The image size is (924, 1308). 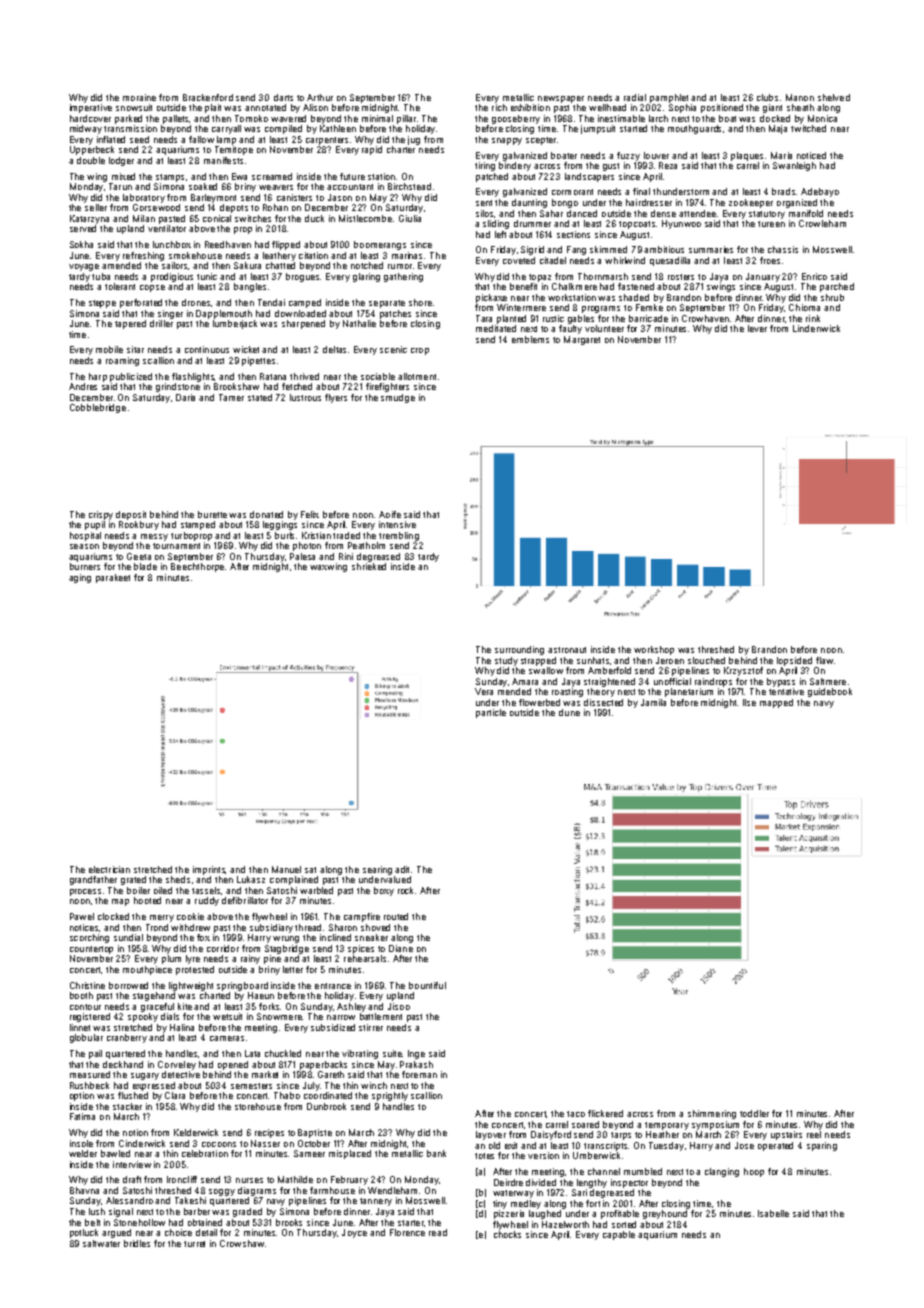 What do you see at coordinates (832, 297) in the page?
I see `shrub` at bounding box center [832, 297].
